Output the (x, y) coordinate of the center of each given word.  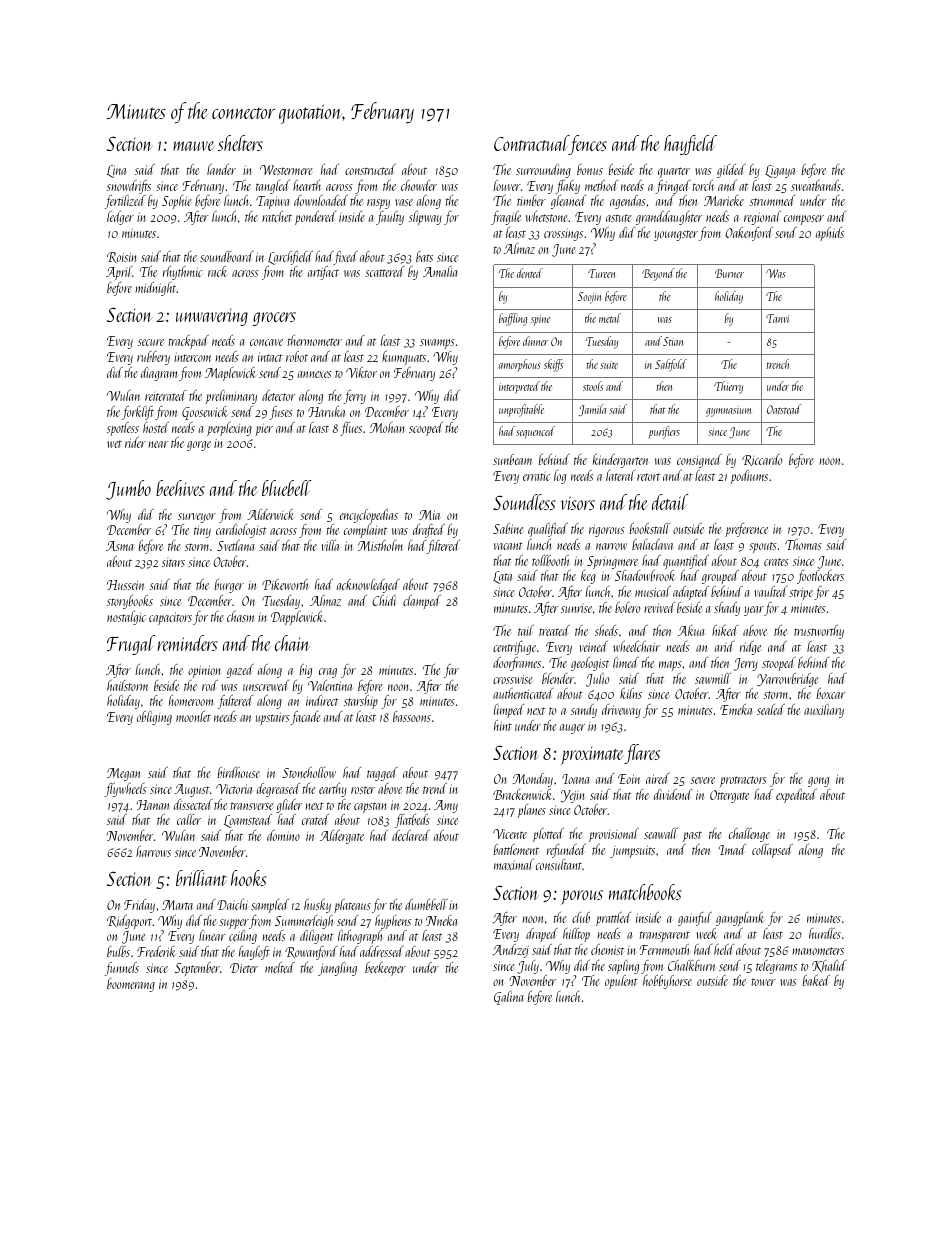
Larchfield (290, 258)
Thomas (803, 544)
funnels (122, 969)
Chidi (384, 600)
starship (361, 702)
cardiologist (241, 531)
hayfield (690, 145)
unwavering (212, 317)
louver (507, 185)
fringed (672, 187)
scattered (385, 271)
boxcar (831, 693)
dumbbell (426, 904)
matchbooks (645, 892)
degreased (278, 790)
